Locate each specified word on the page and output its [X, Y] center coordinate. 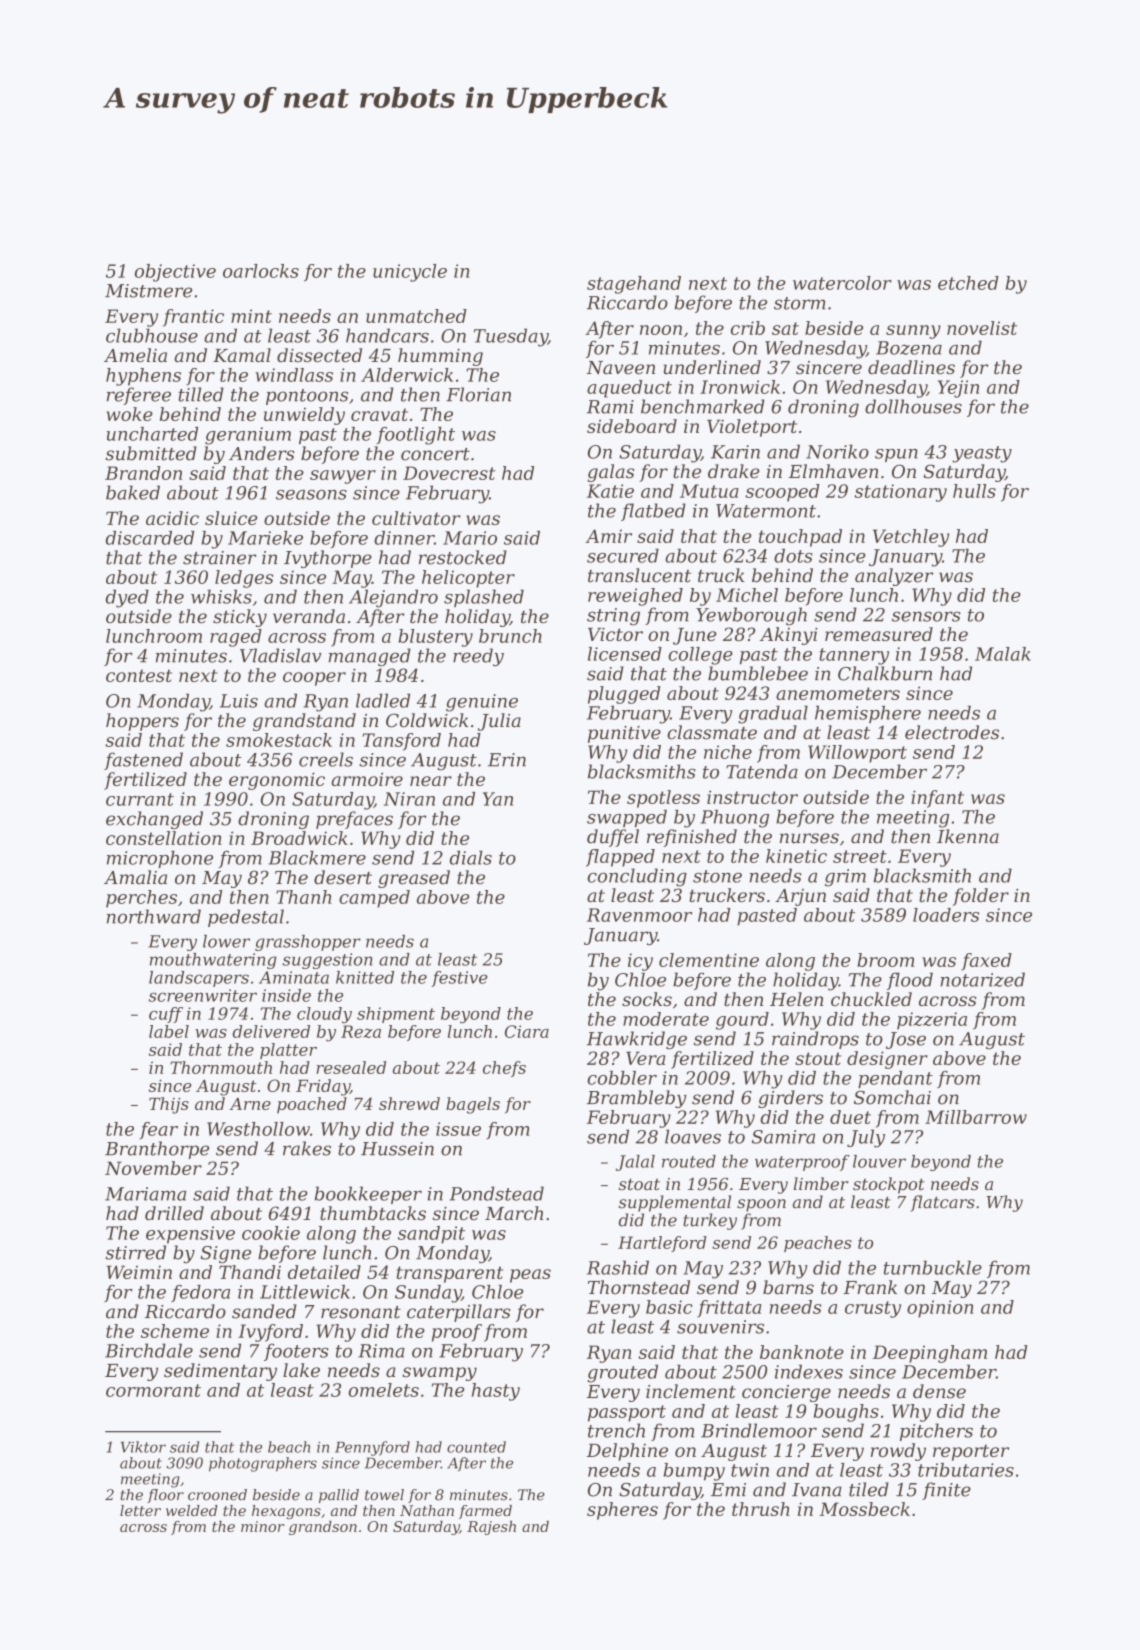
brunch [510, 636]
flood [910, 981]
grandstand [304, 722]
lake [301, 1370]
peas [530, 1276]
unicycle [410, 273]
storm [800, 303]
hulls [974, 491]
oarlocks [261, 271]
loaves [693, 1136]
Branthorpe [157, 1150]
